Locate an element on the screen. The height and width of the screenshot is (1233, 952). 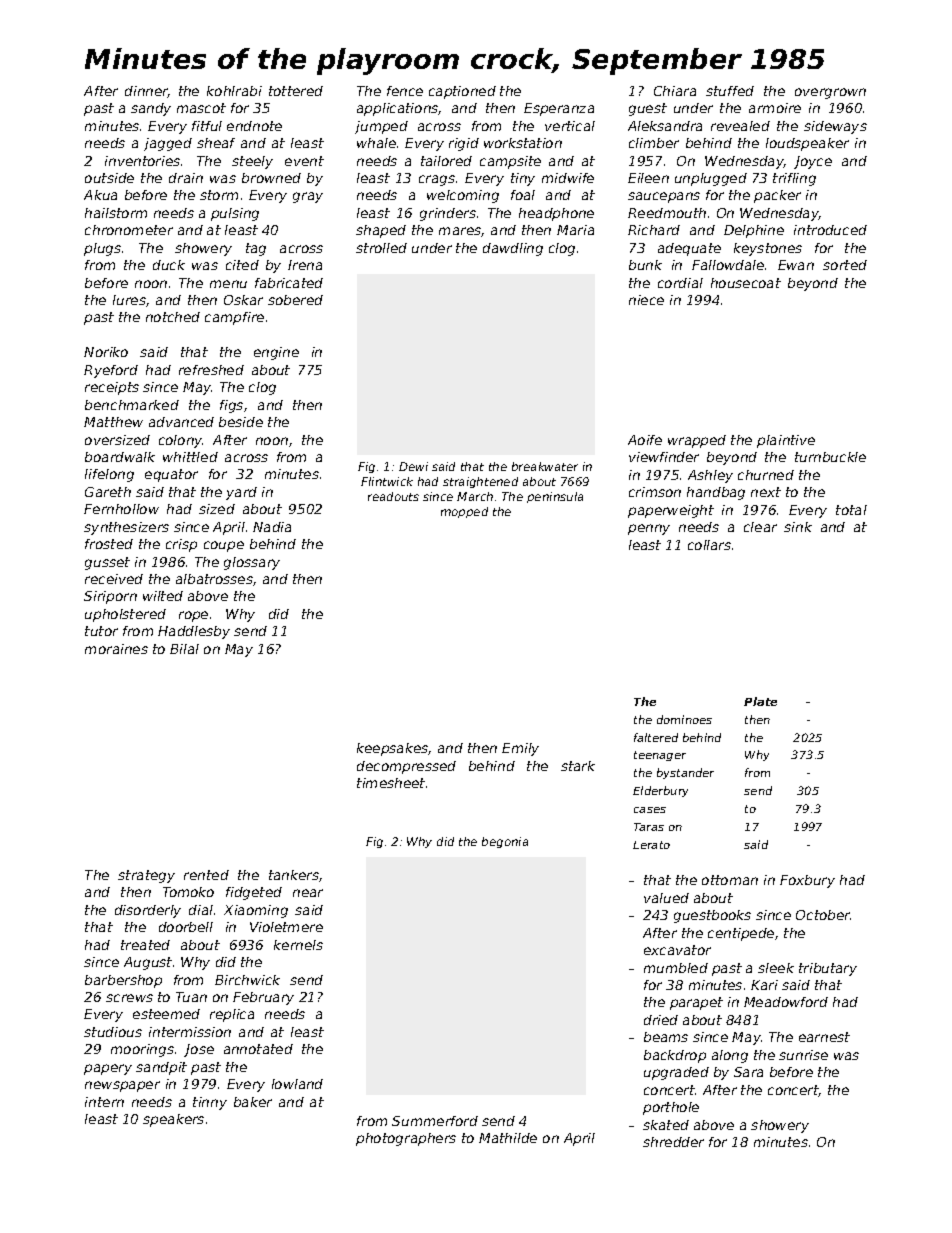
Birchwick is located at coordinates (247, 980).
